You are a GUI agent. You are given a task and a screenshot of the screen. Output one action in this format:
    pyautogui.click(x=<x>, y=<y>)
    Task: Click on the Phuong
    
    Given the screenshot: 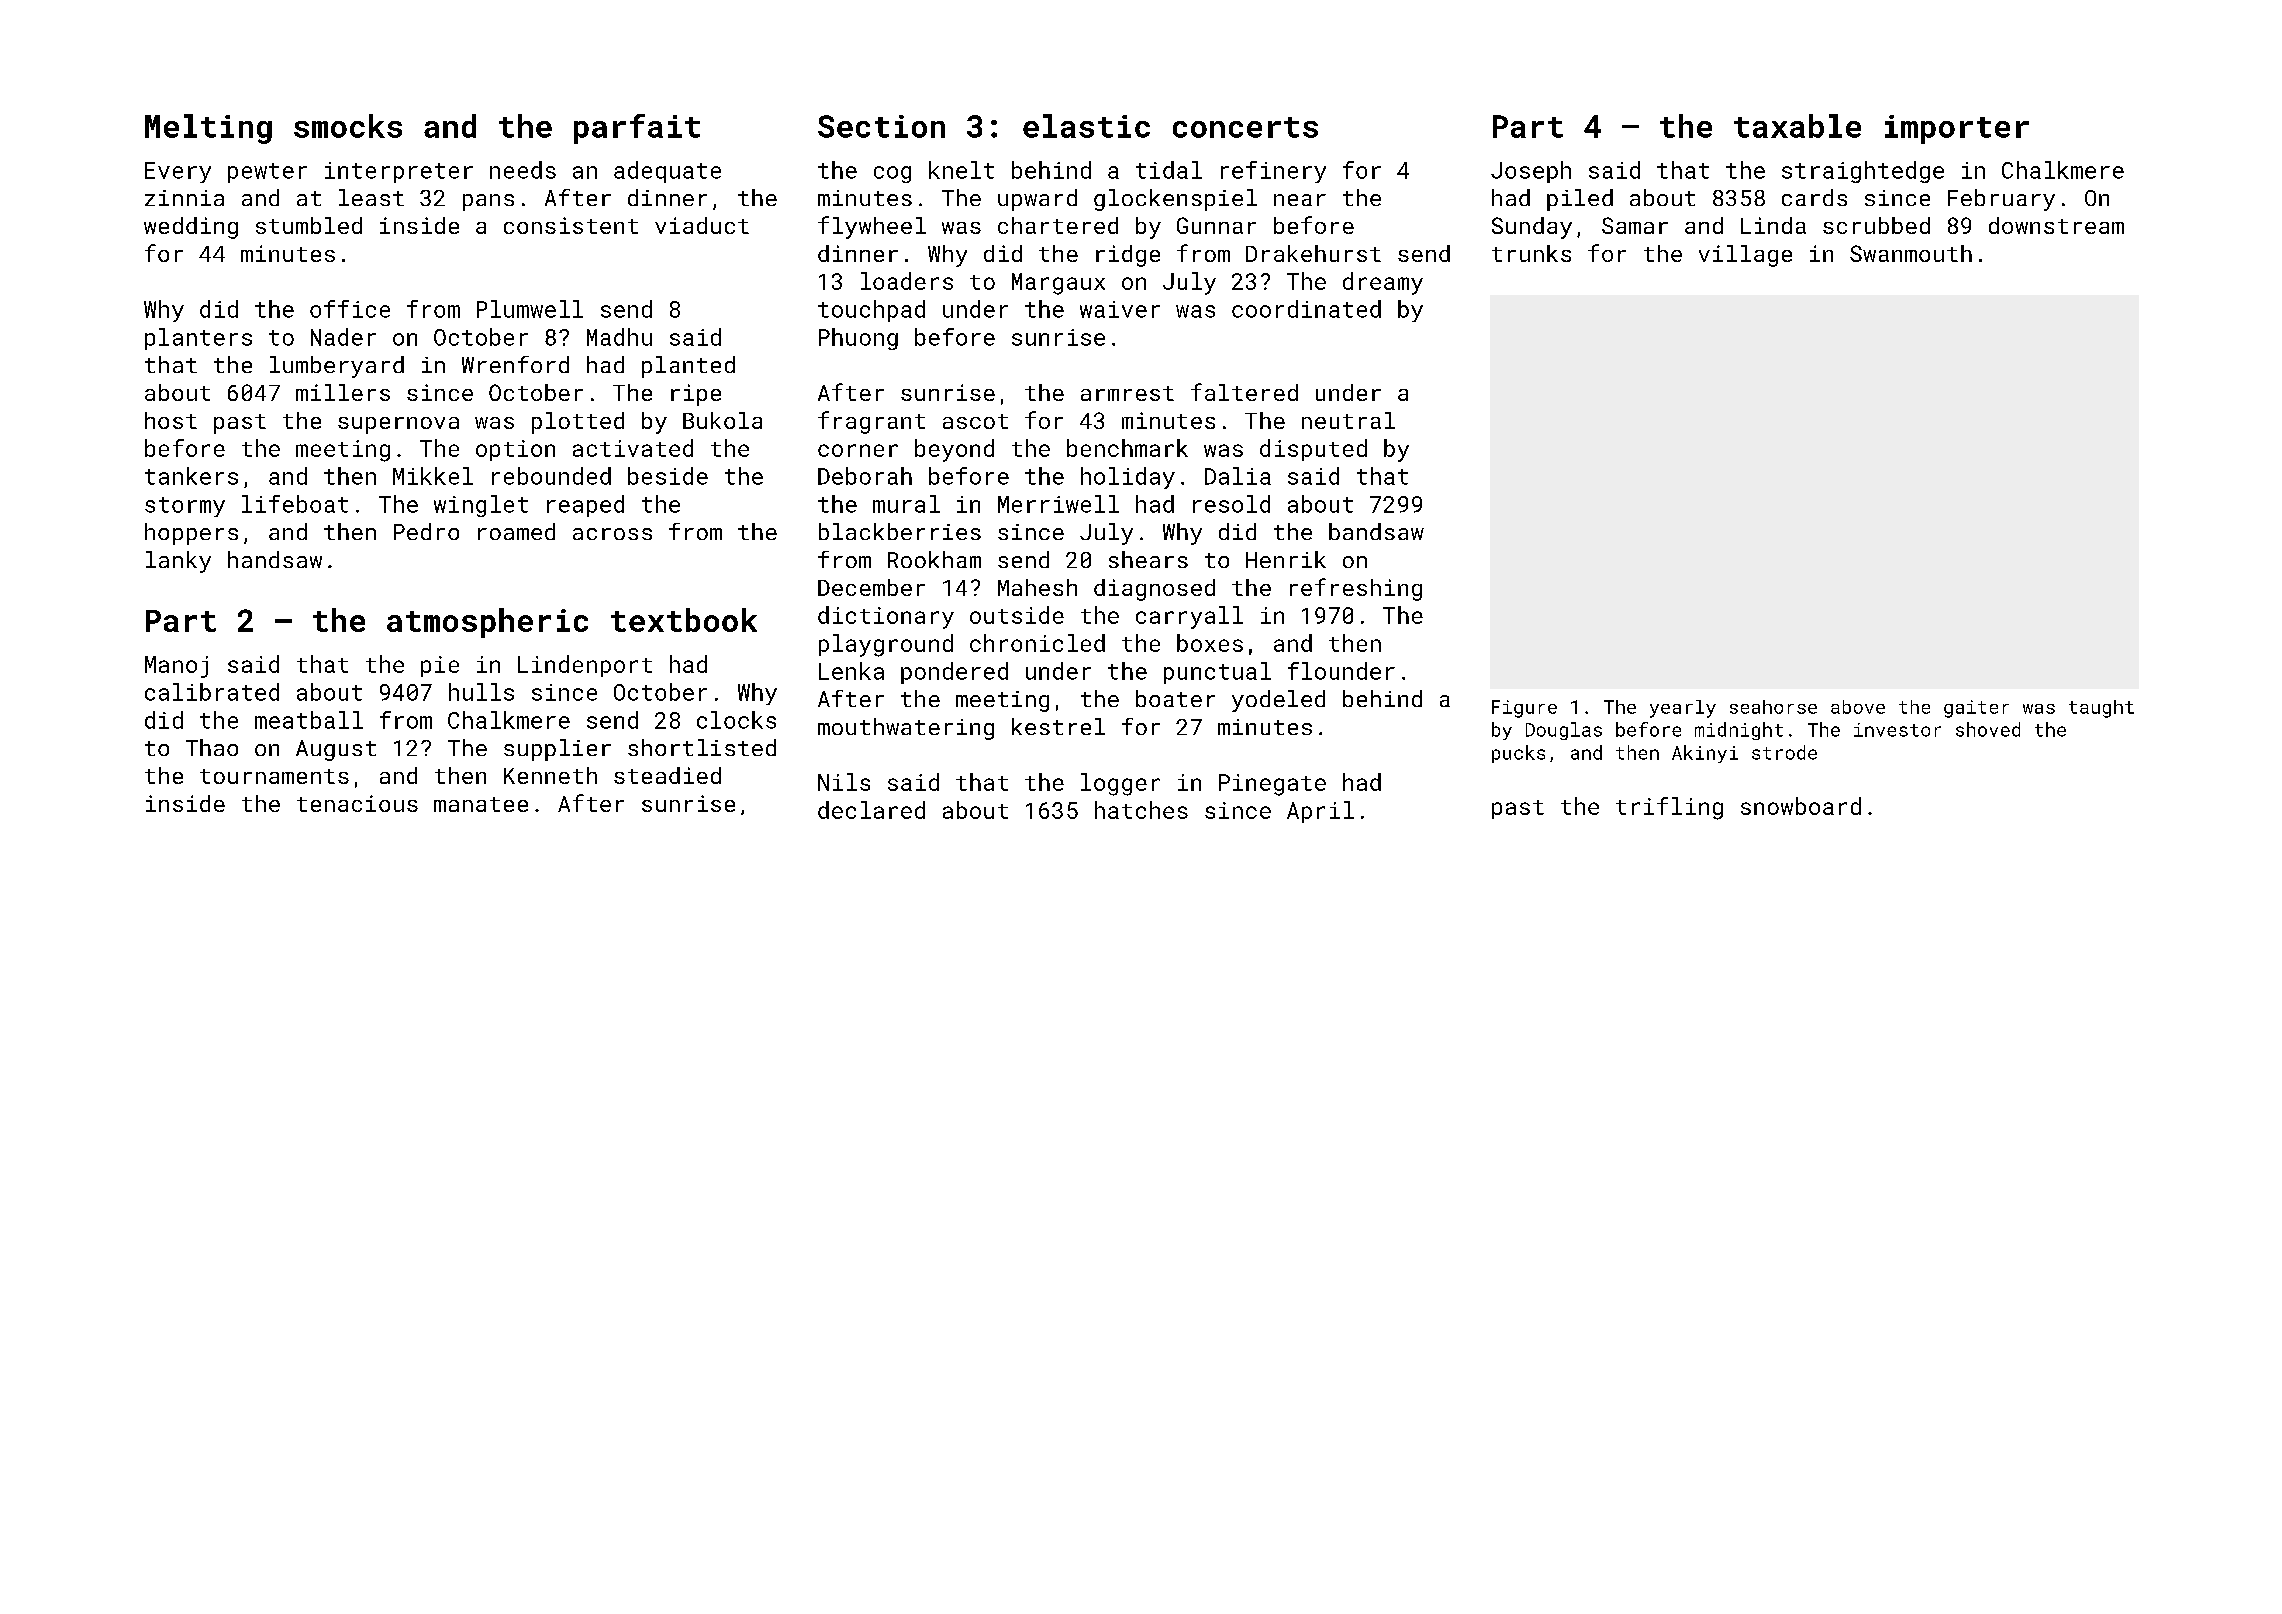 What is the action you would take?
    pyautogui.click(x=858, y=339)
